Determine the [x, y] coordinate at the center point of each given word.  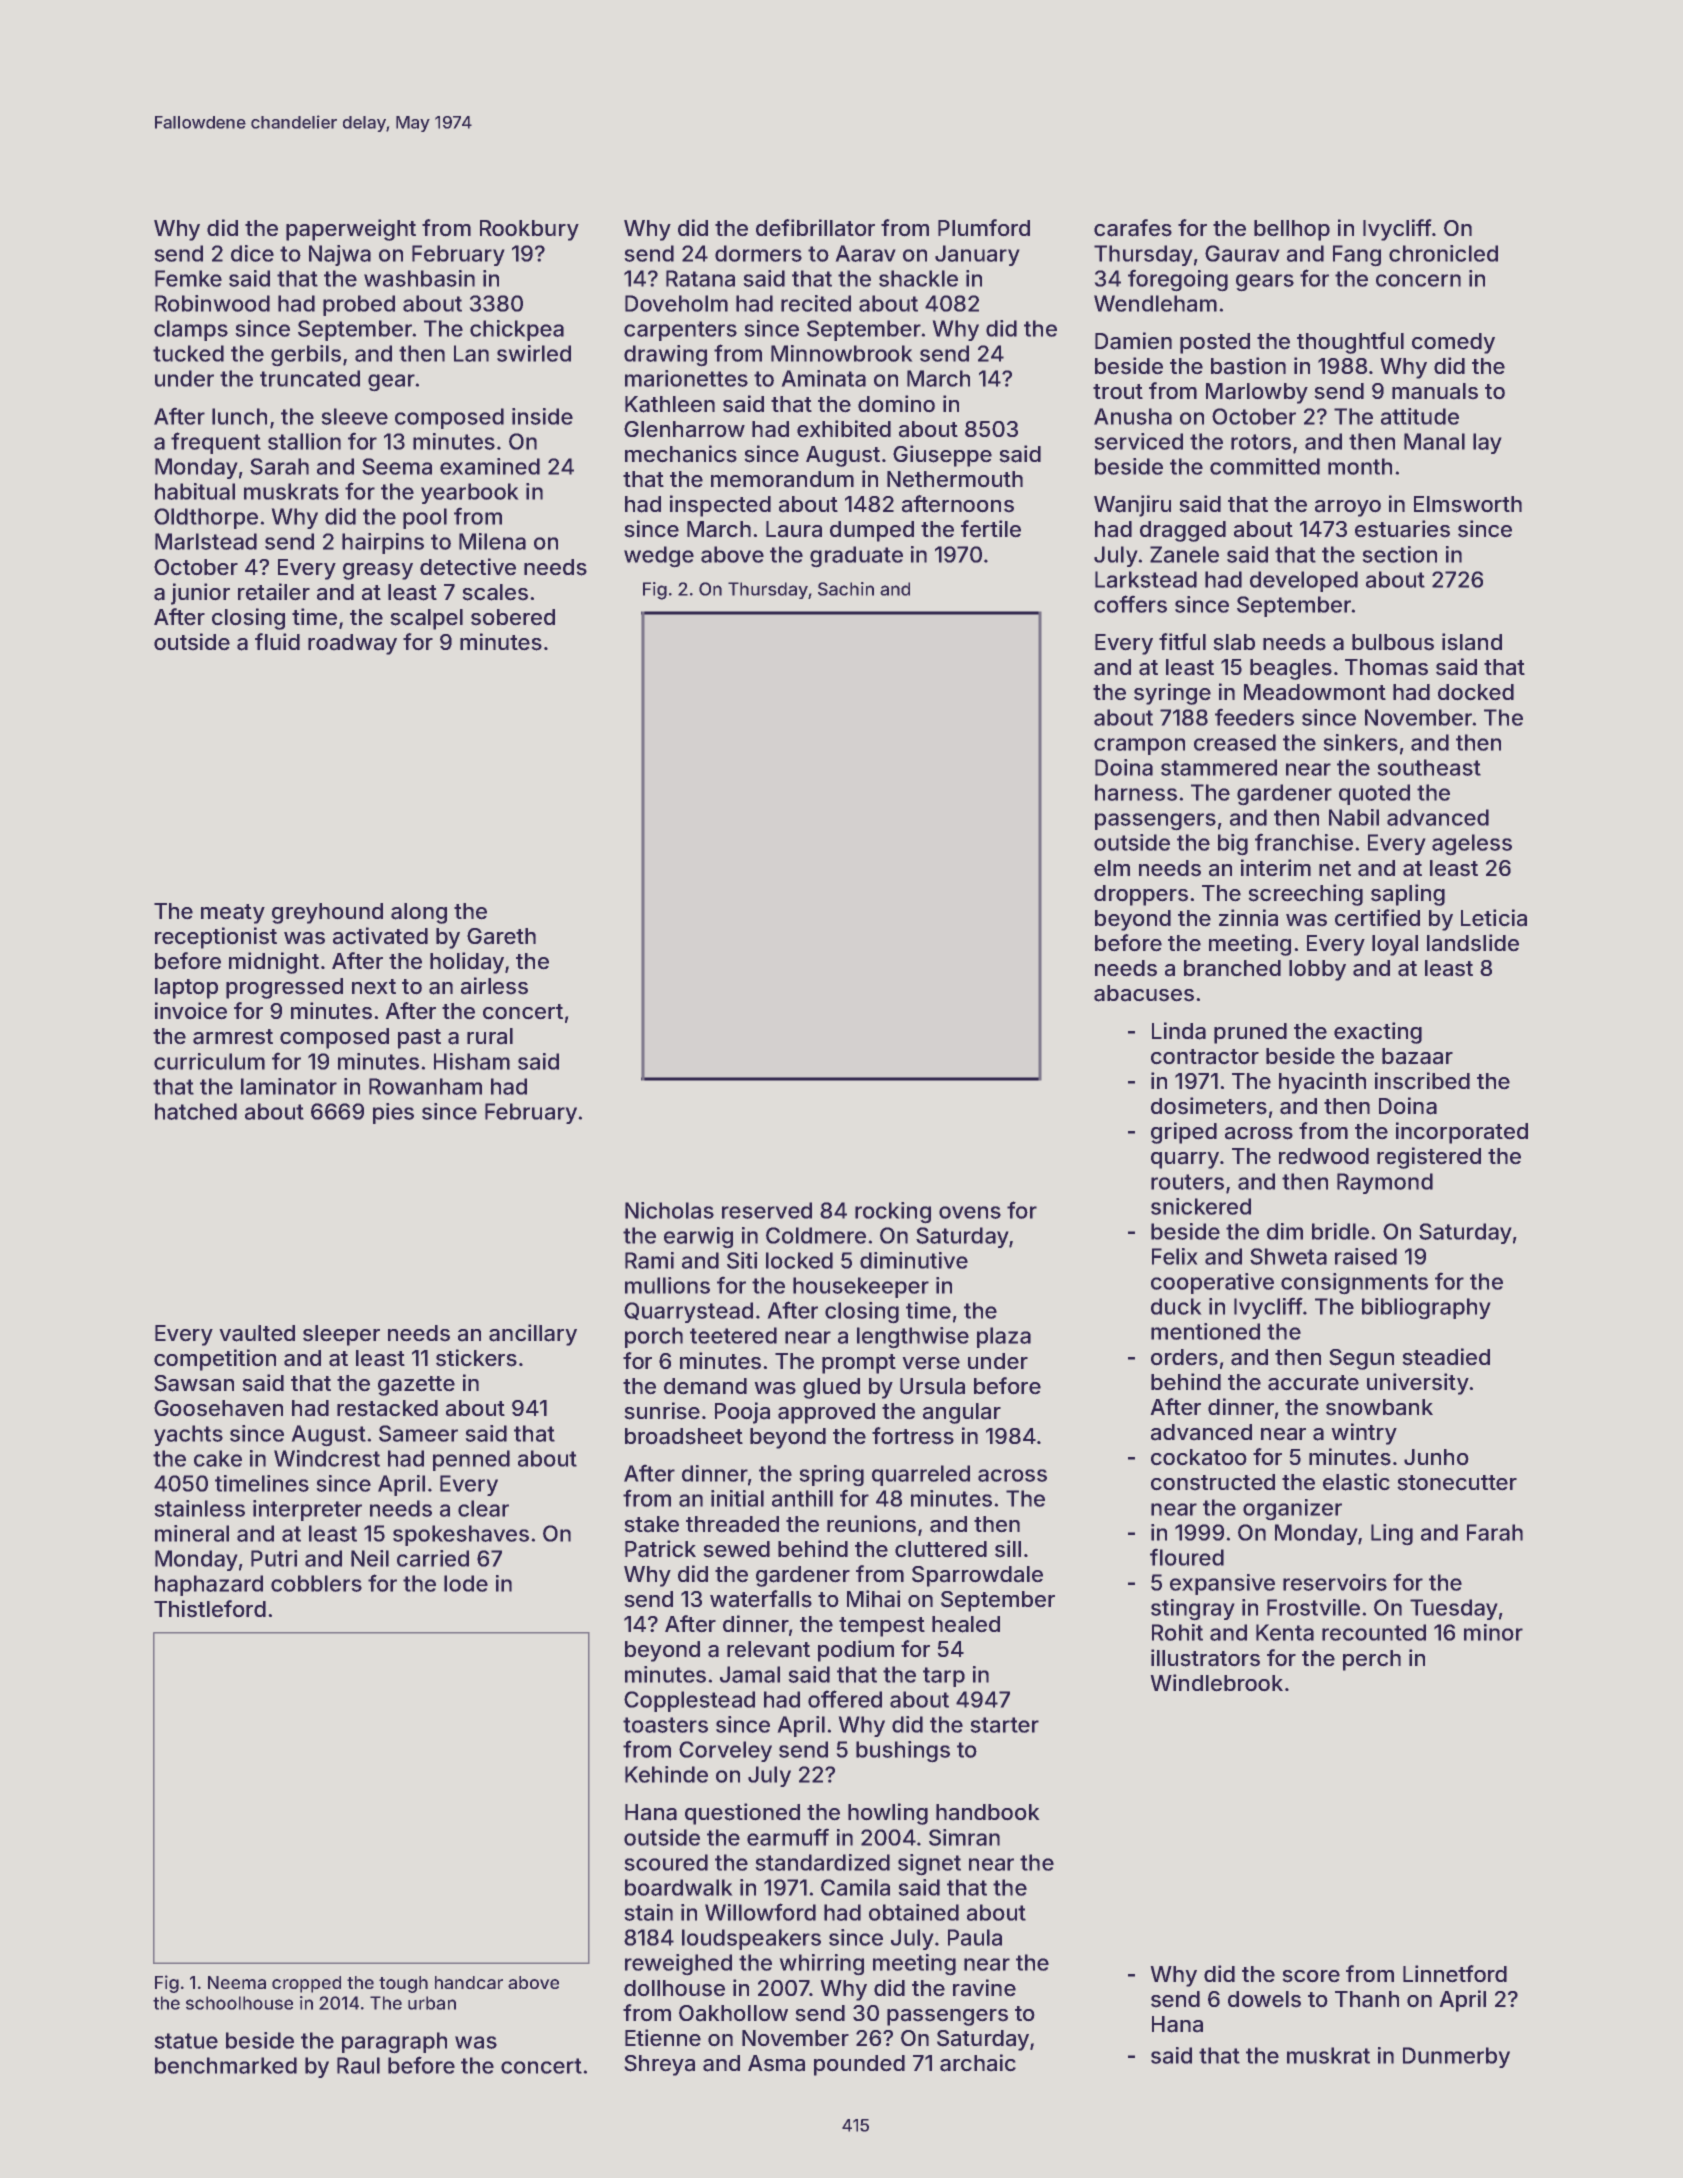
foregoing [1178, 280]
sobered [513, 617]
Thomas [1386, 667]
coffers [1130, 604]
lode [466, 1583]
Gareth [501, 936]
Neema [237, 1982]
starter [1005, 1725]
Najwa [340, 255]
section [1400, 554]
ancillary [533, 1335]
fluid [277, 641]
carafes [1133, 228]
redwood [1324, 1156]
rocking [893, 1212]
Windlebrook [1217, 1682]
